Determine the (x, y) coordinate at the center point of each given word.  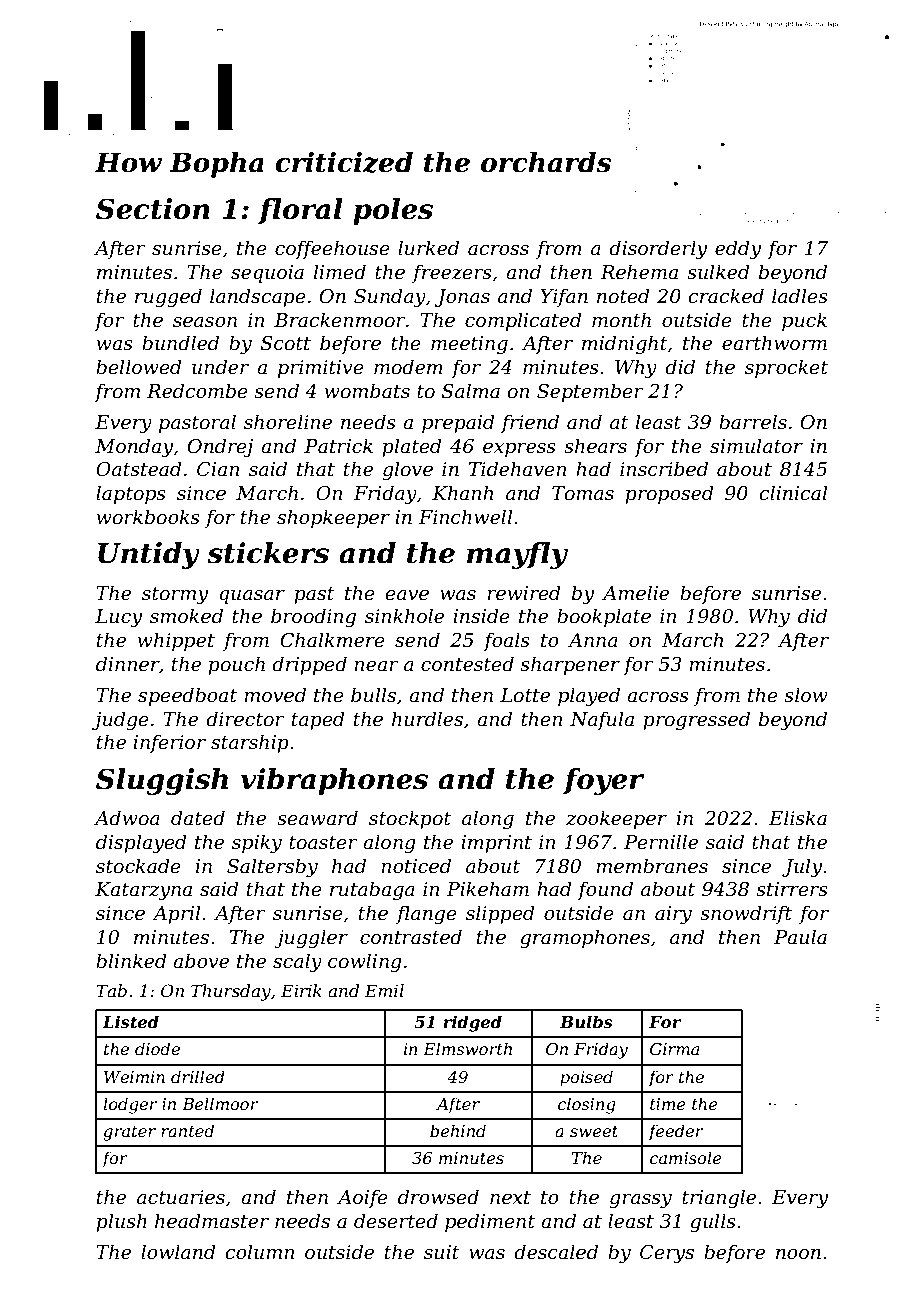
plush (121, 1222)
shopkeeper (333, 518)
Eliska (798, 818)
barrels (753, 422)
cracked (726, 296)
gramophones (585, 938)
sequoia (267, 274)
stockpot (410, 819)
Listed (130, 1021)
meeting (469, 345)
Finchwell (465, 517)
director (245, 719)
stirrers (792, 889)
